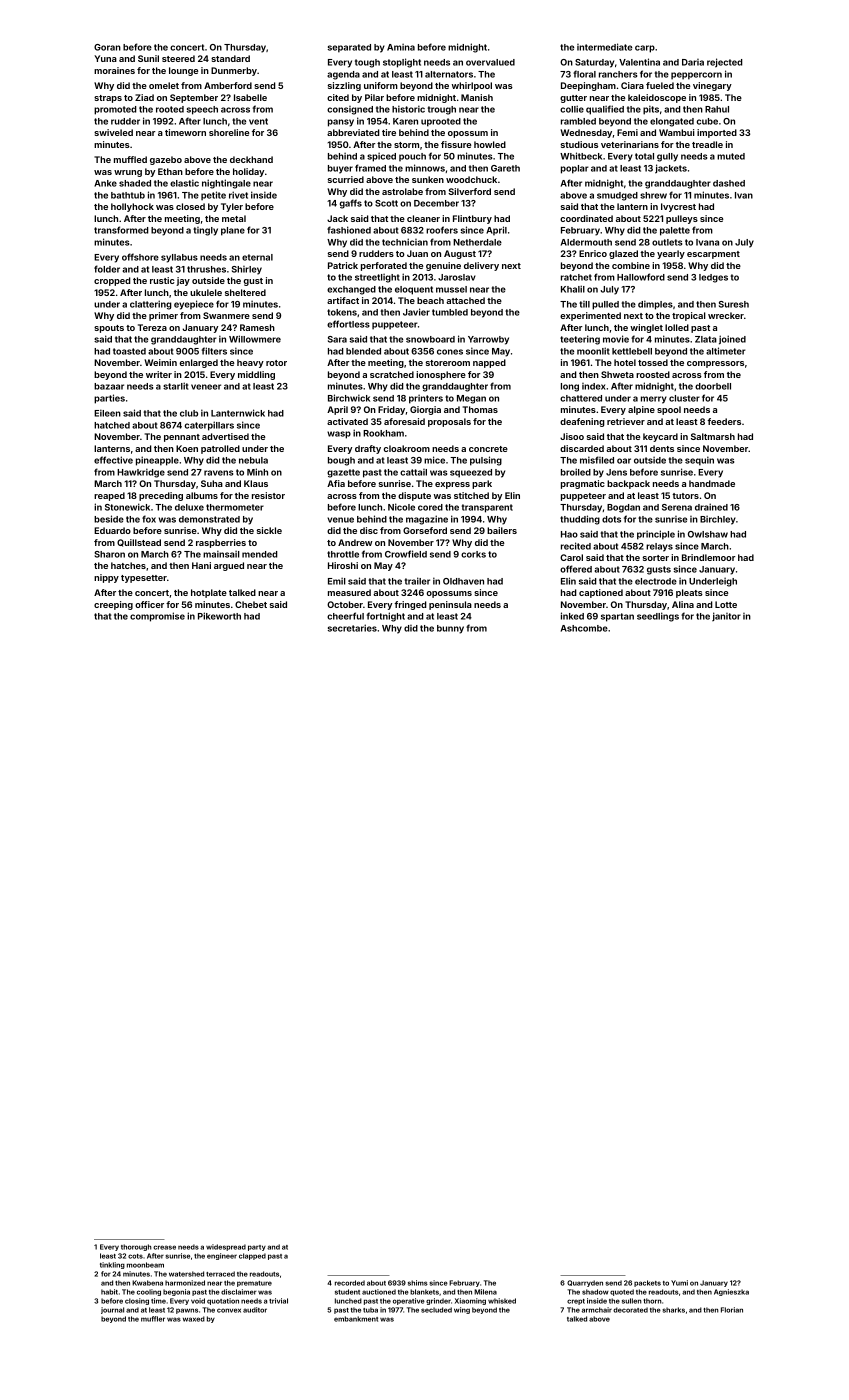 This image has width=849, height=1400. I want to click on party, so click(257, 1248).
